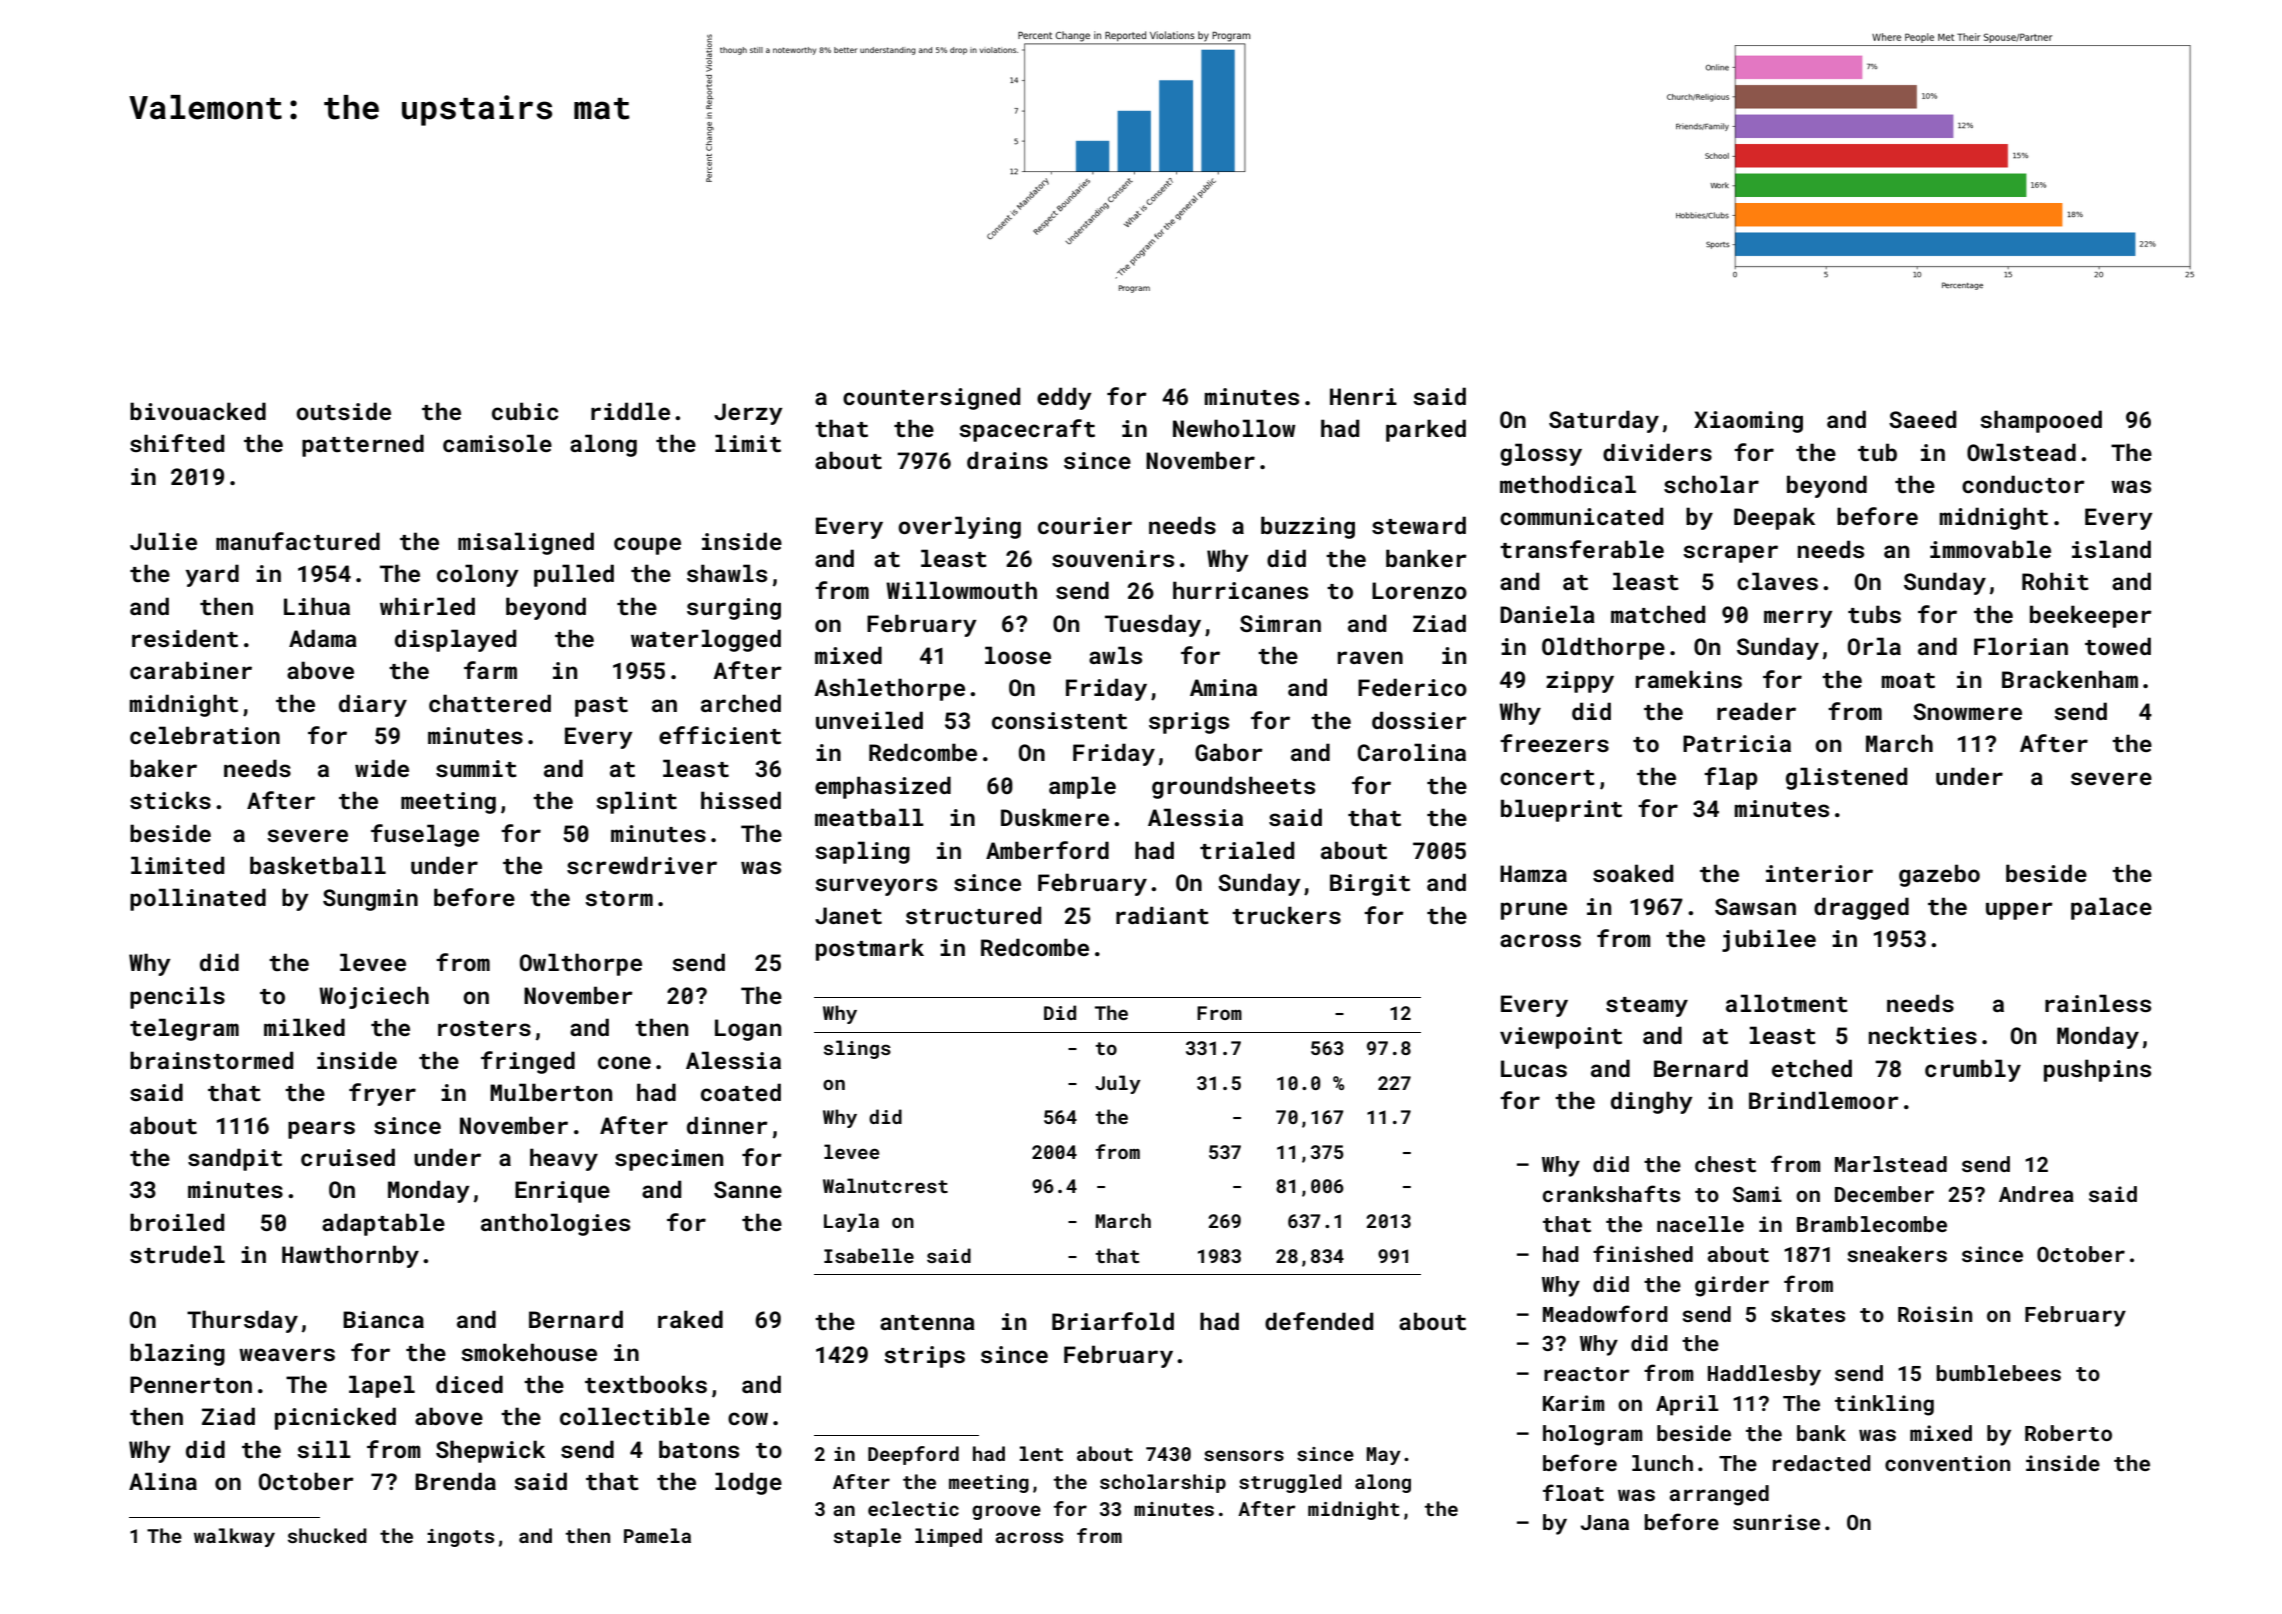  I want to click on screwdriver, so click(642, 865).
